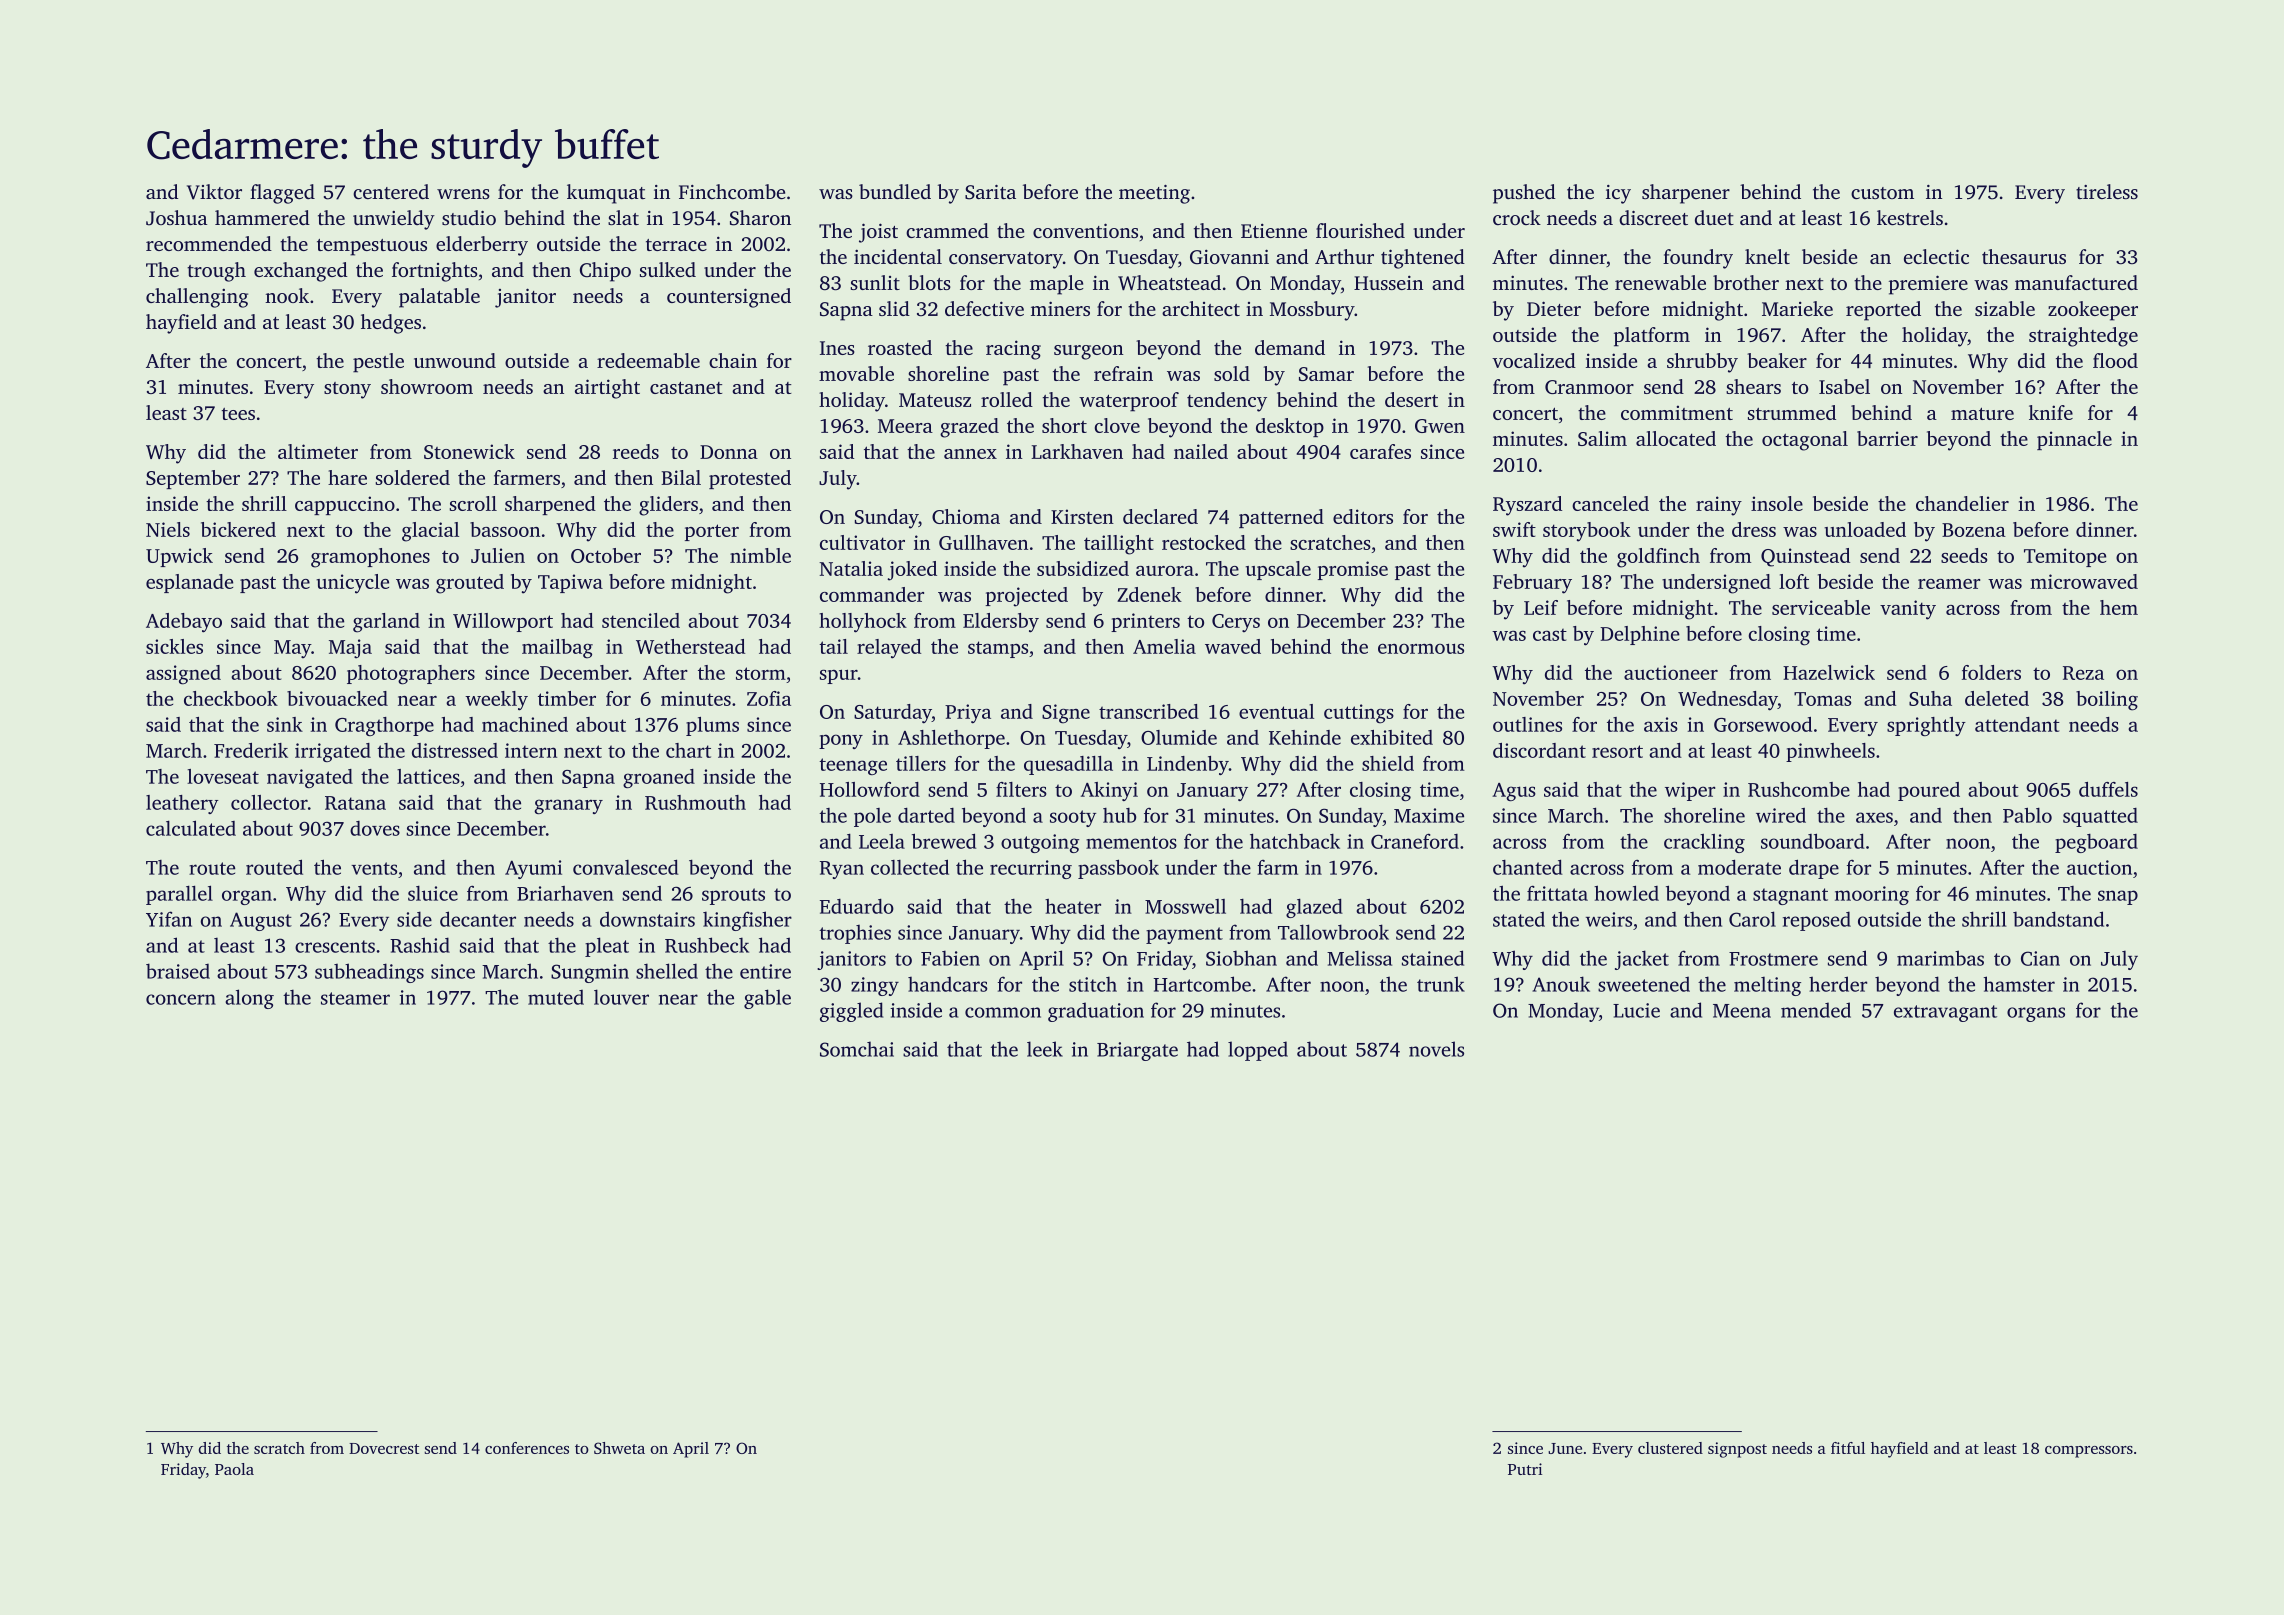  Describe the element at coordinates (1421, 648) in the image. I see `enormous` at that location.
